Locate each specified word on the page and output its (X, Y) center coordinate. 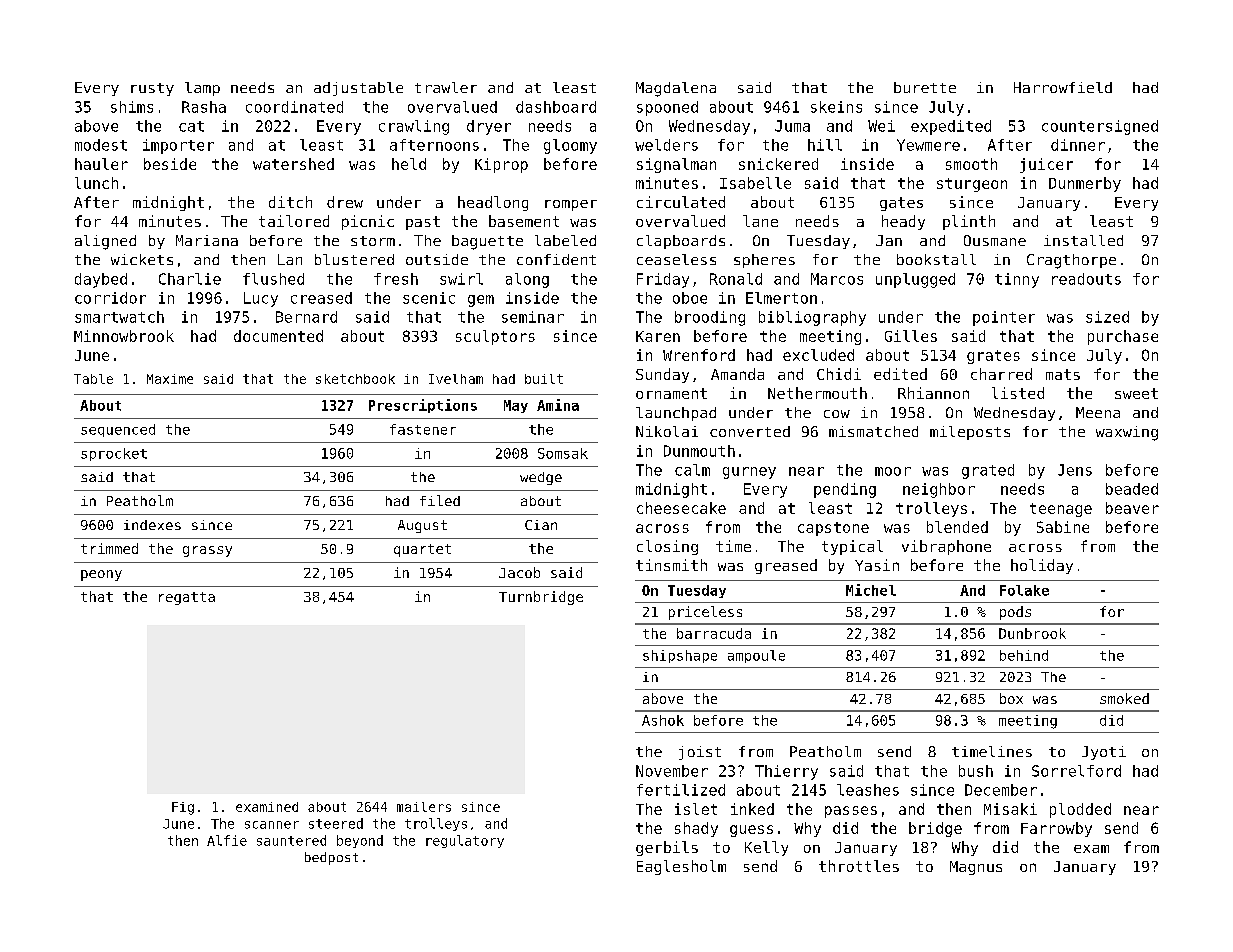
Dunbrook (1032, 633)
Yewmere (928, 145)
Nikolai (667, 431)
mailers (424, 807)
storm (373, 241)
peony (101, 575)
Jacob (519, 572)
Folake (1024, 590)
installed (1083, 240)
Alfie (227, 840)
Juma (792, 126)
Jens (1075, 470)
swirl (461, 279)
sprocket (114, 454)
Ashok (663, 720)
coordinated (294, 107)
